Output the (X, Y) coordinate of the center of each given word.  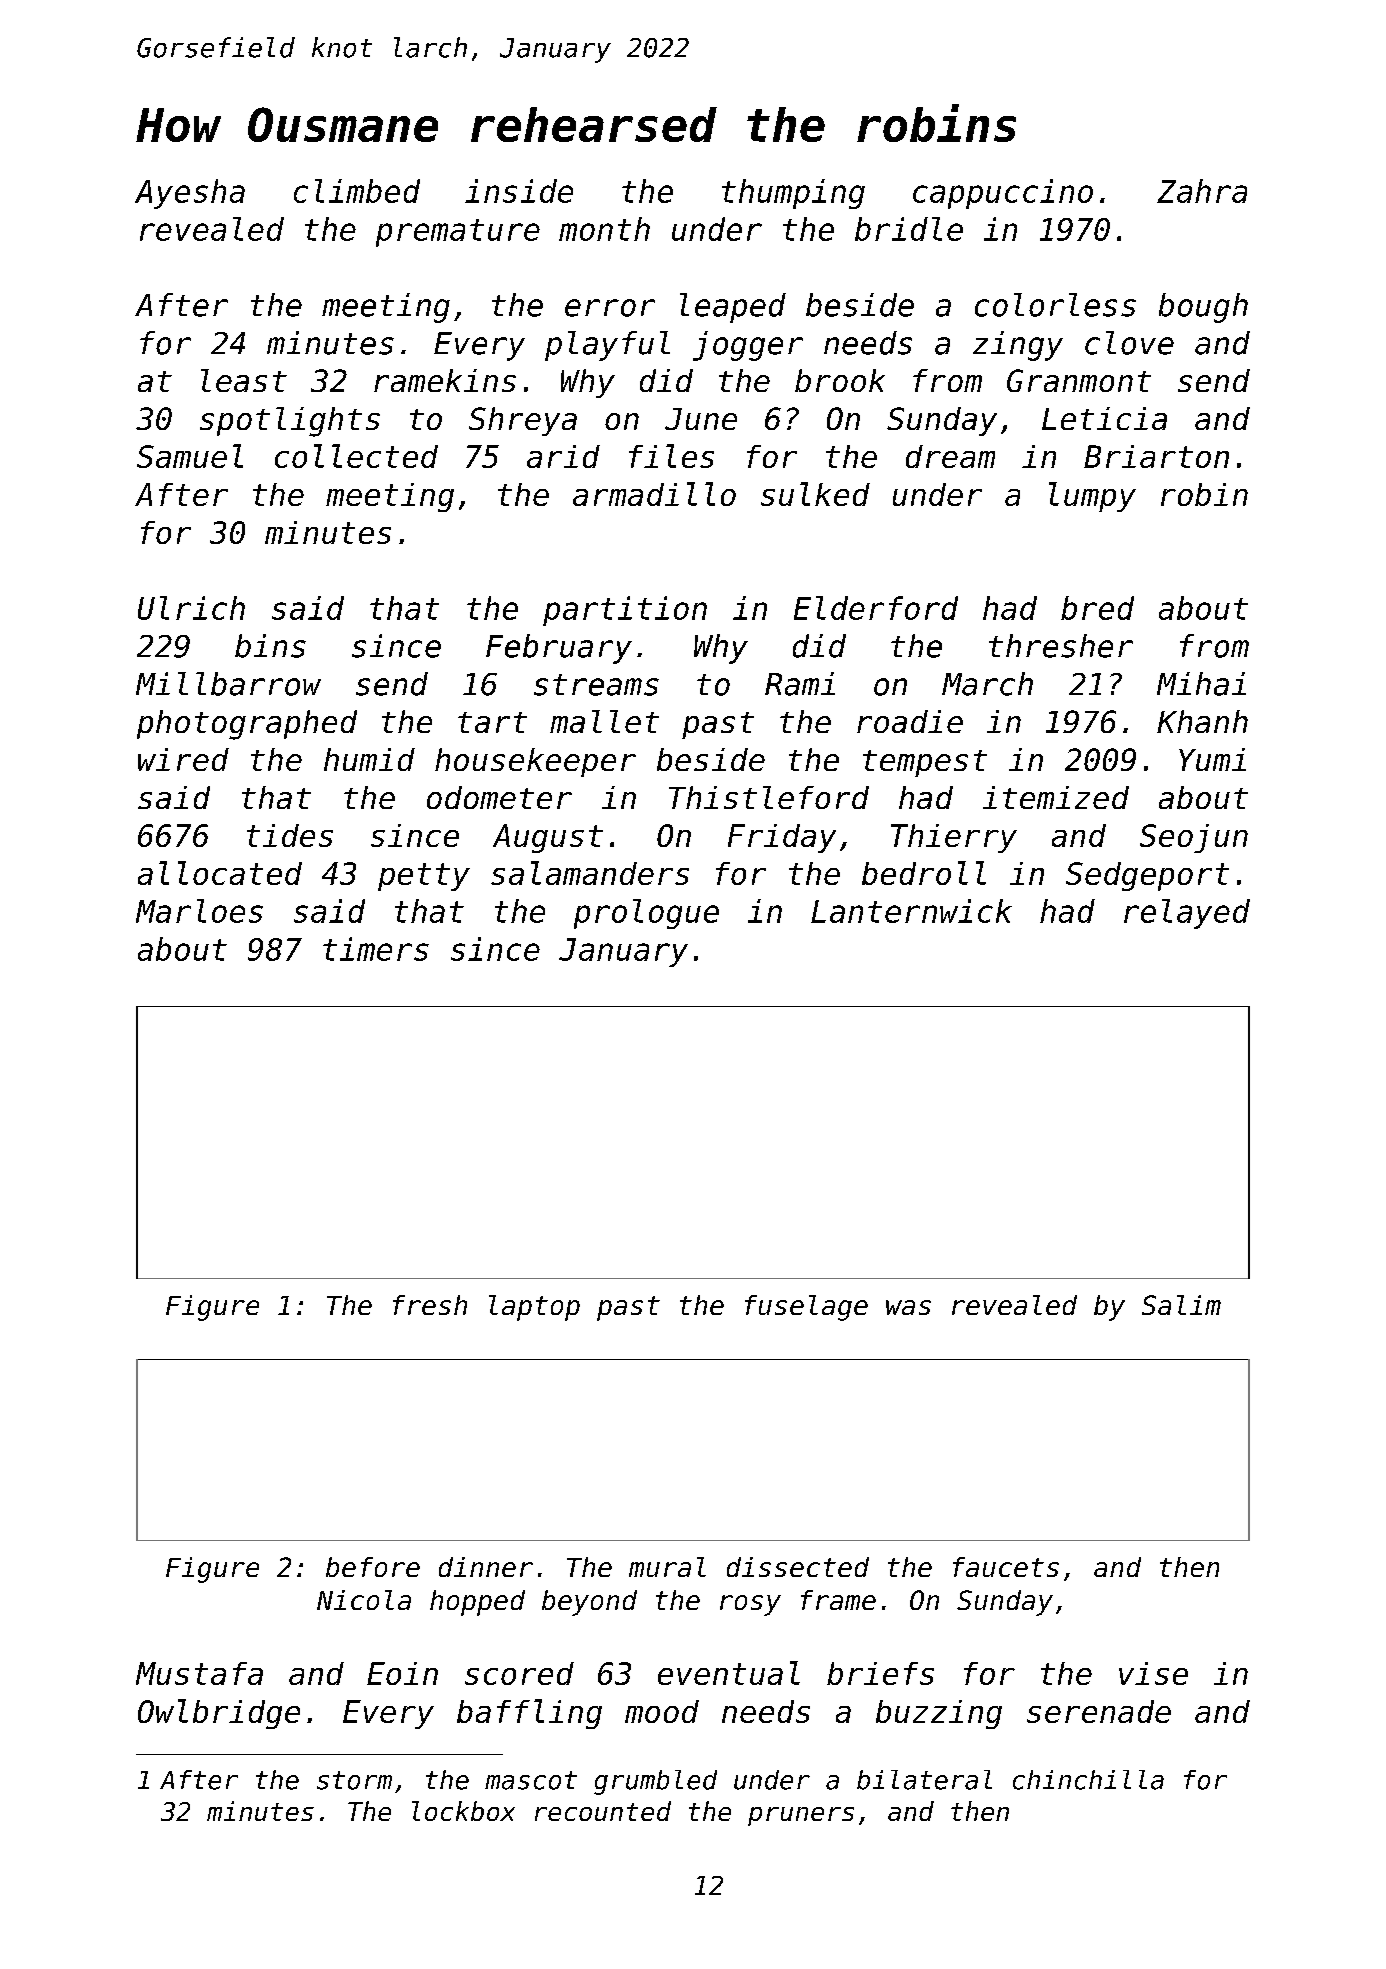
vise (1153, 1673)
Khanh (1202, 721)
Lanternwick (911, 911)
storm (354, 1780)
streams (596, 685)
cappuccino (1003, 194)
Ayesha (190, 194)
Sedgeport (1147, 876)
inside (519, 191)
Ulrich (191, 608)
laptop (534, 1308)
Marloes (199, 911)
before (373, 1567)
